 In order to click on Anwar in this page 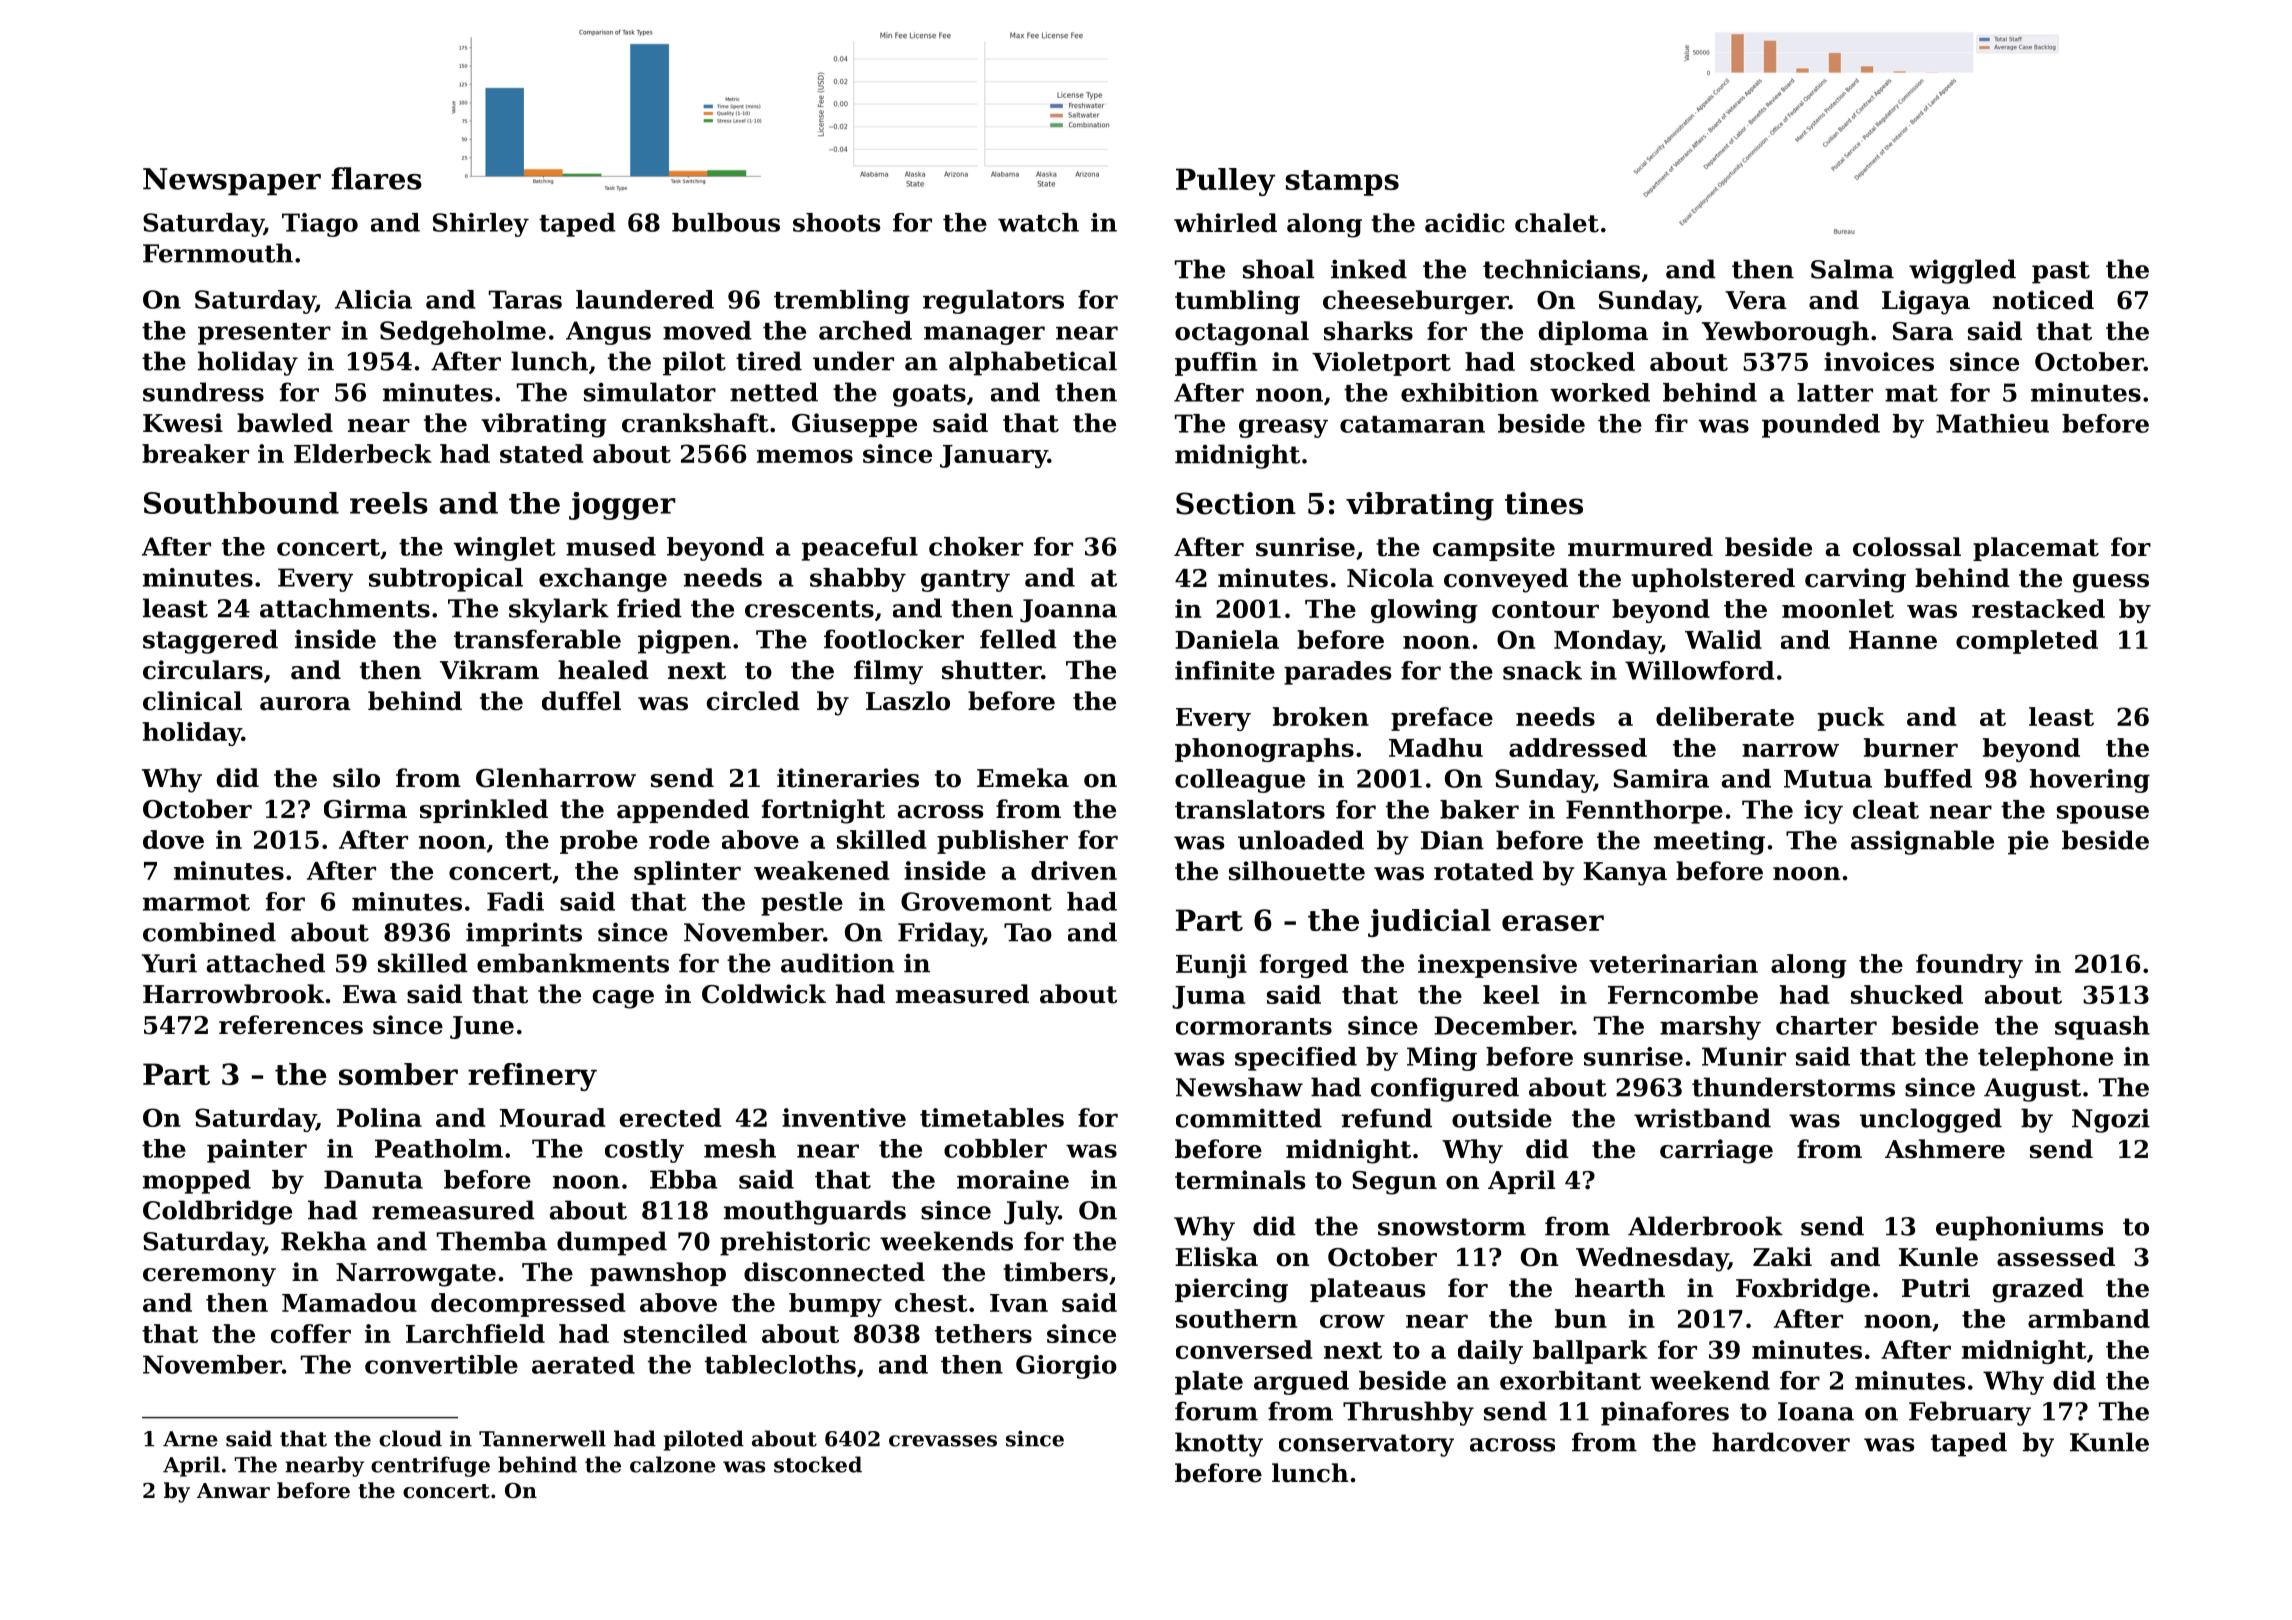, I will do `click(233, 1491)`.
